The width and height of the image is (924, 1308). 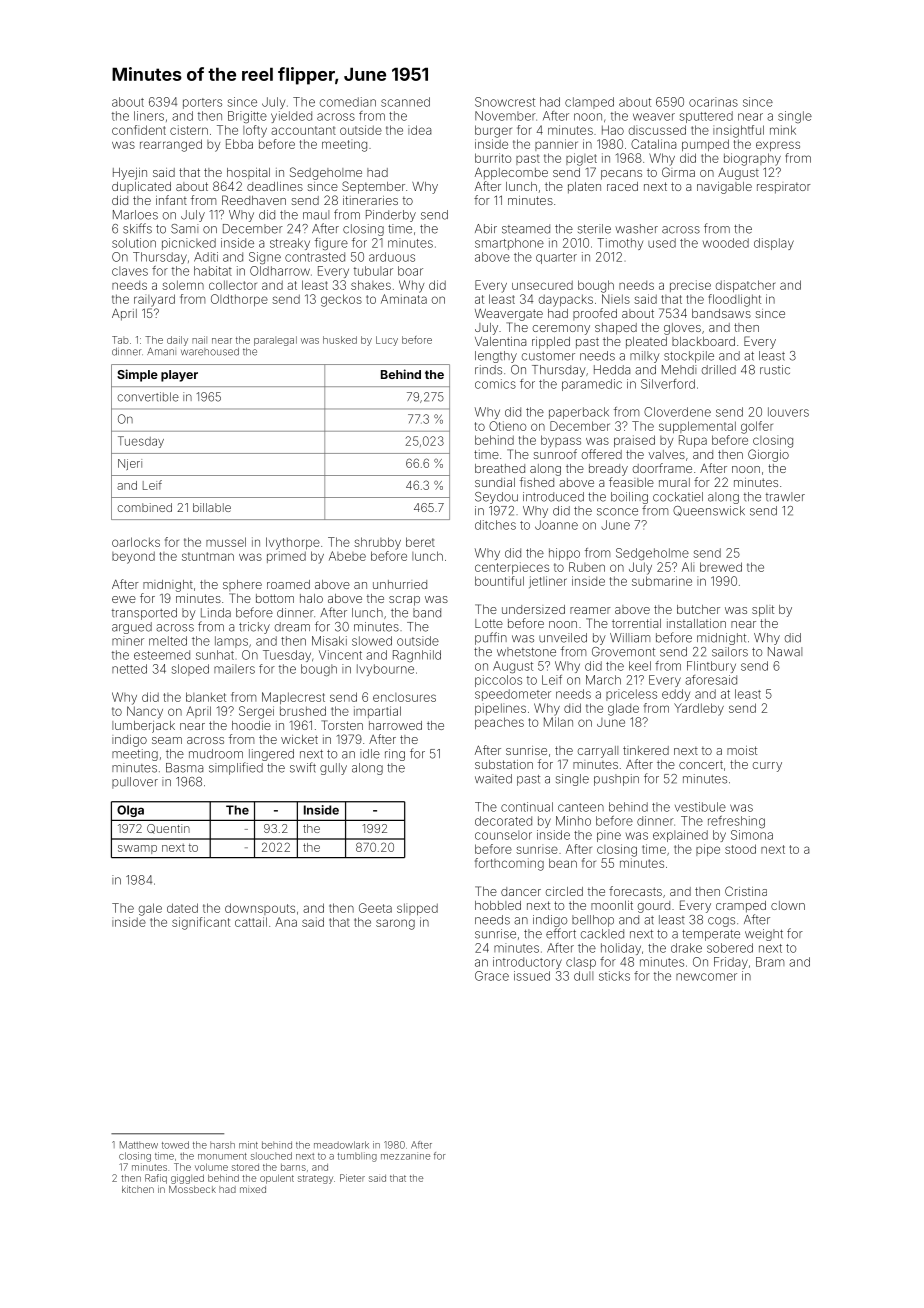 What do you see at coordinates (199, 340) in the image?
I see `nail` at bounding box center [199, 340].
